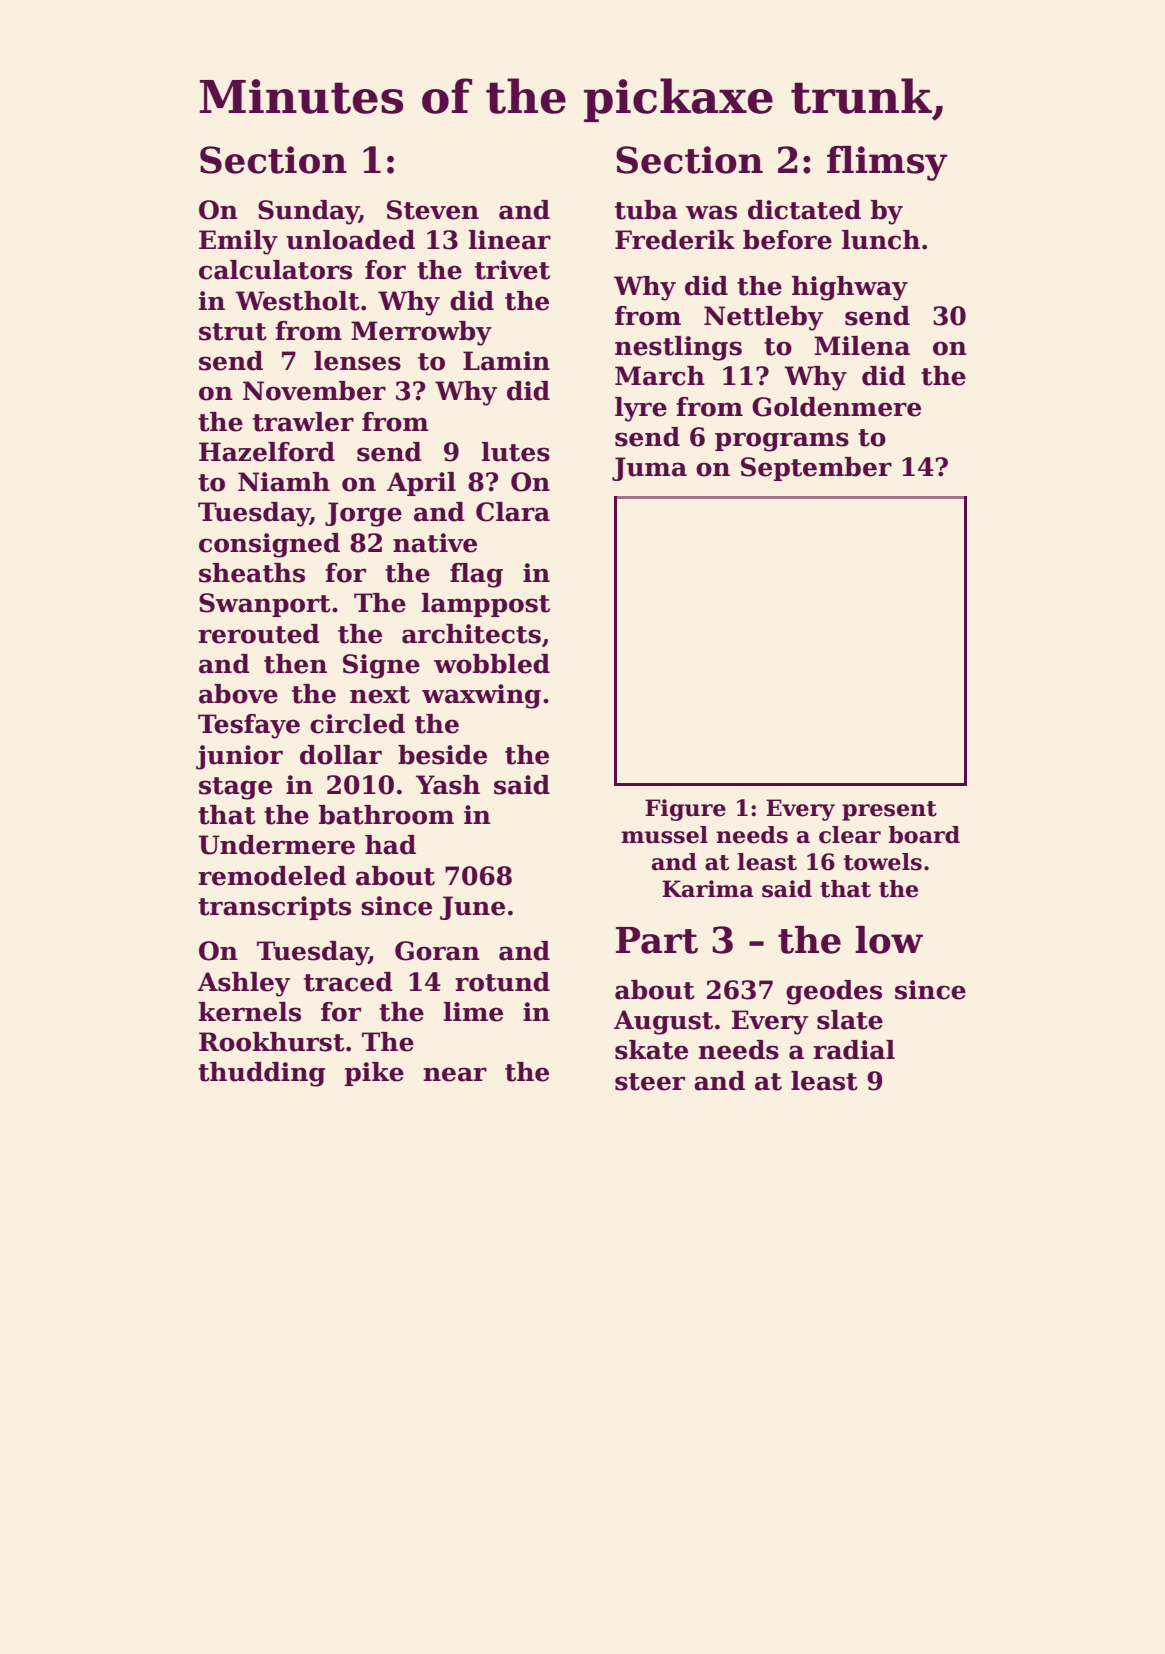 The height and width of the image is (1654, 1165). What do you see at coordinates (887, 163) in the image?
I see `flimsy` at bounding box center [887, 163].
